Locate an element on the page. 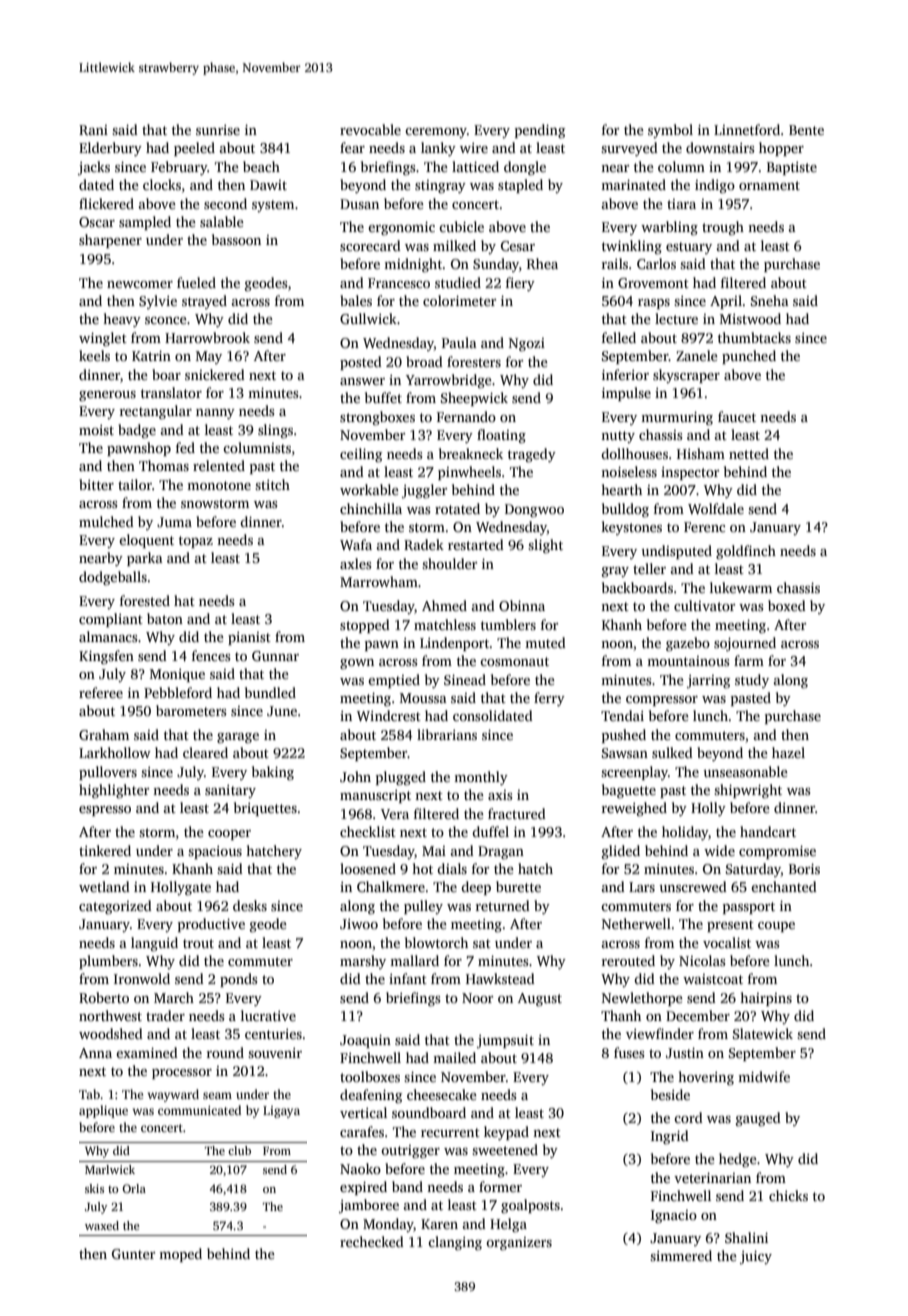 Image resolution: width=908 pixels, height=1316 pixels. Bente is located at coordinates (806, 130).
